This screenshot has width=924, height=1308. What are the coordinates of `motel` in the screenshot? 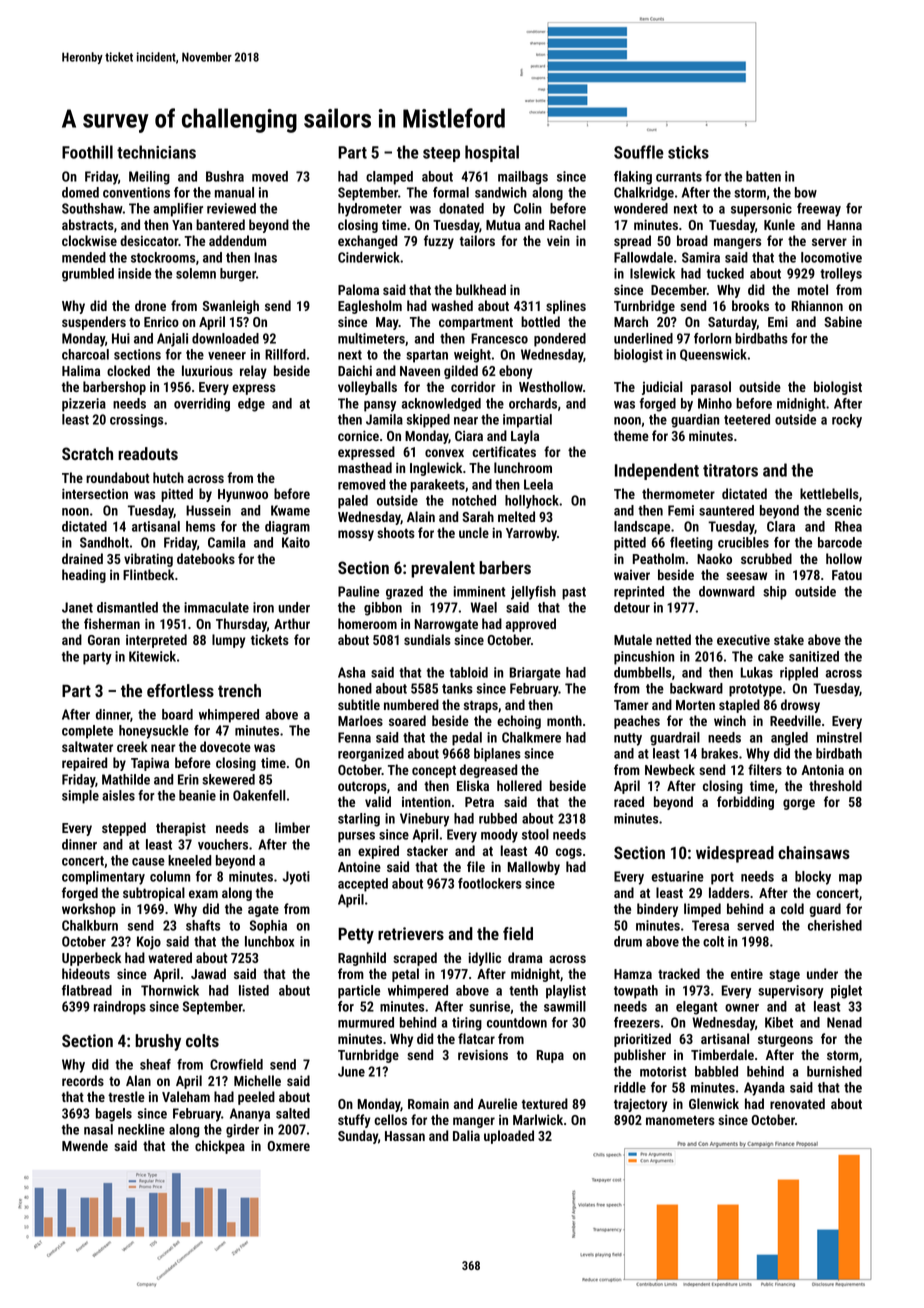 It's located at (813, 289).
